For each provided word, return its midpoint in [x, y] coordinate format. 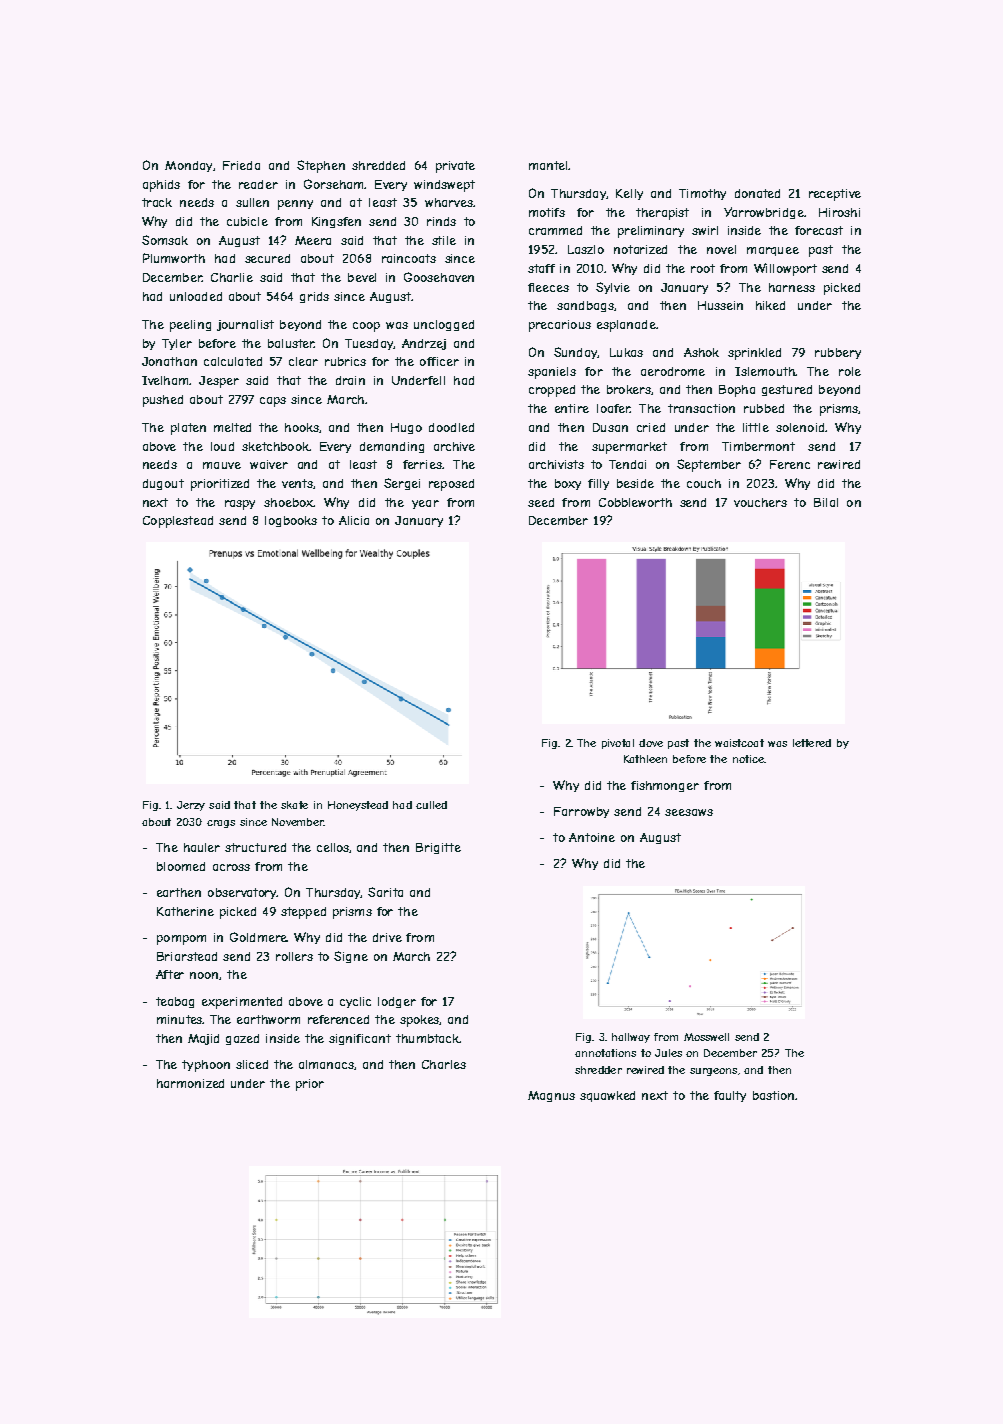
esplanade [626, 326]
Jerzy [191, 806]
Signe [351, 957]
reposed [451, 485]
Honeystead [358, 806]
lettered [812, 743]
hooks [302, 427]
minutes [180, 1019]
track [157, 202]
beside [635, 483]
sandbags [585, 306]
